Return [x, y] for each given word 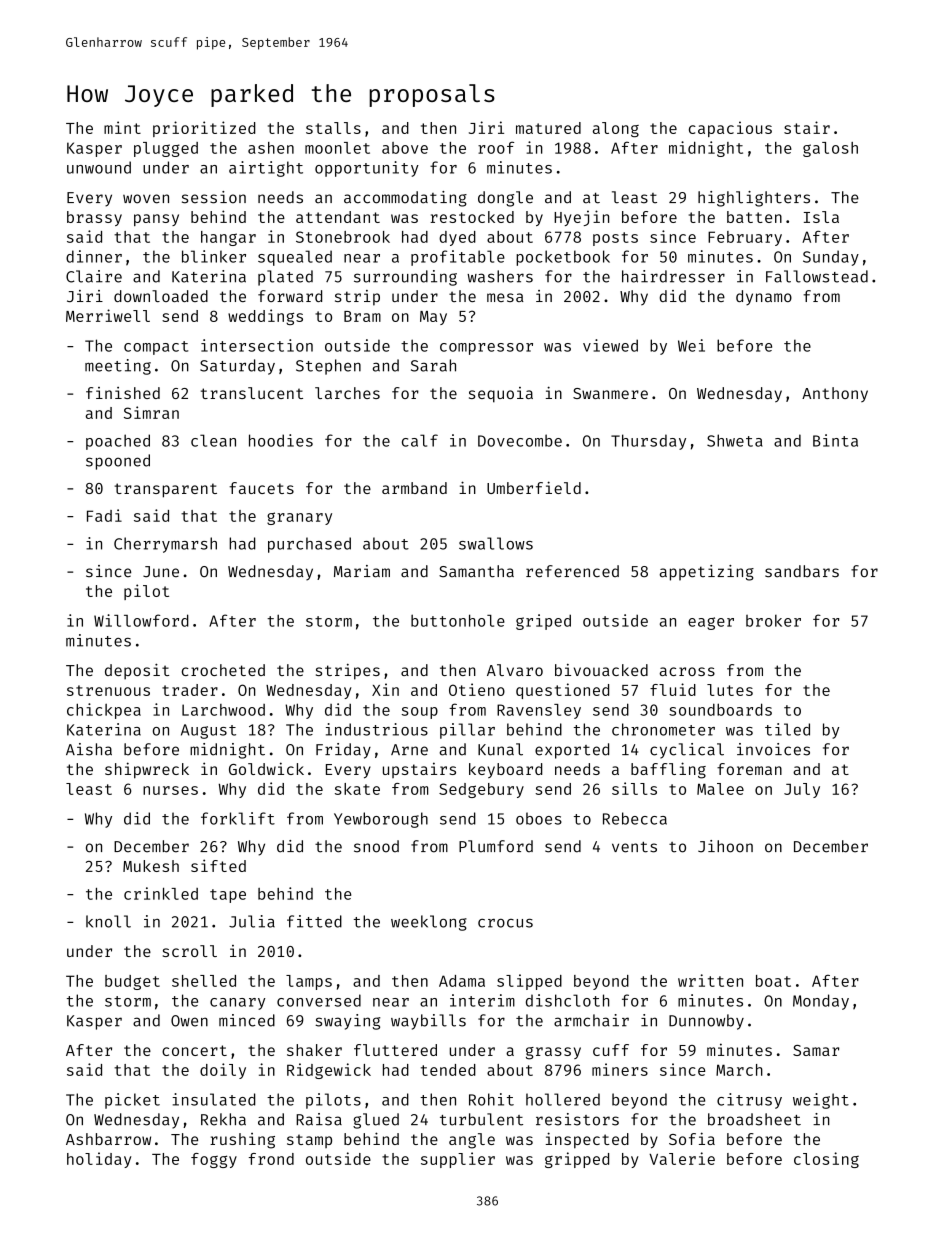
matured [548, 128]
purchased [309, 545]
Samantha [476, 571]
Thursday [648, 442]
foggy [214, 1160]
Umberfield [534, 487]
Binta [835, 440]
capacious [730, 129]
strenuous [108, 690]
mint [122, 127]
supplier [458, 1160]
